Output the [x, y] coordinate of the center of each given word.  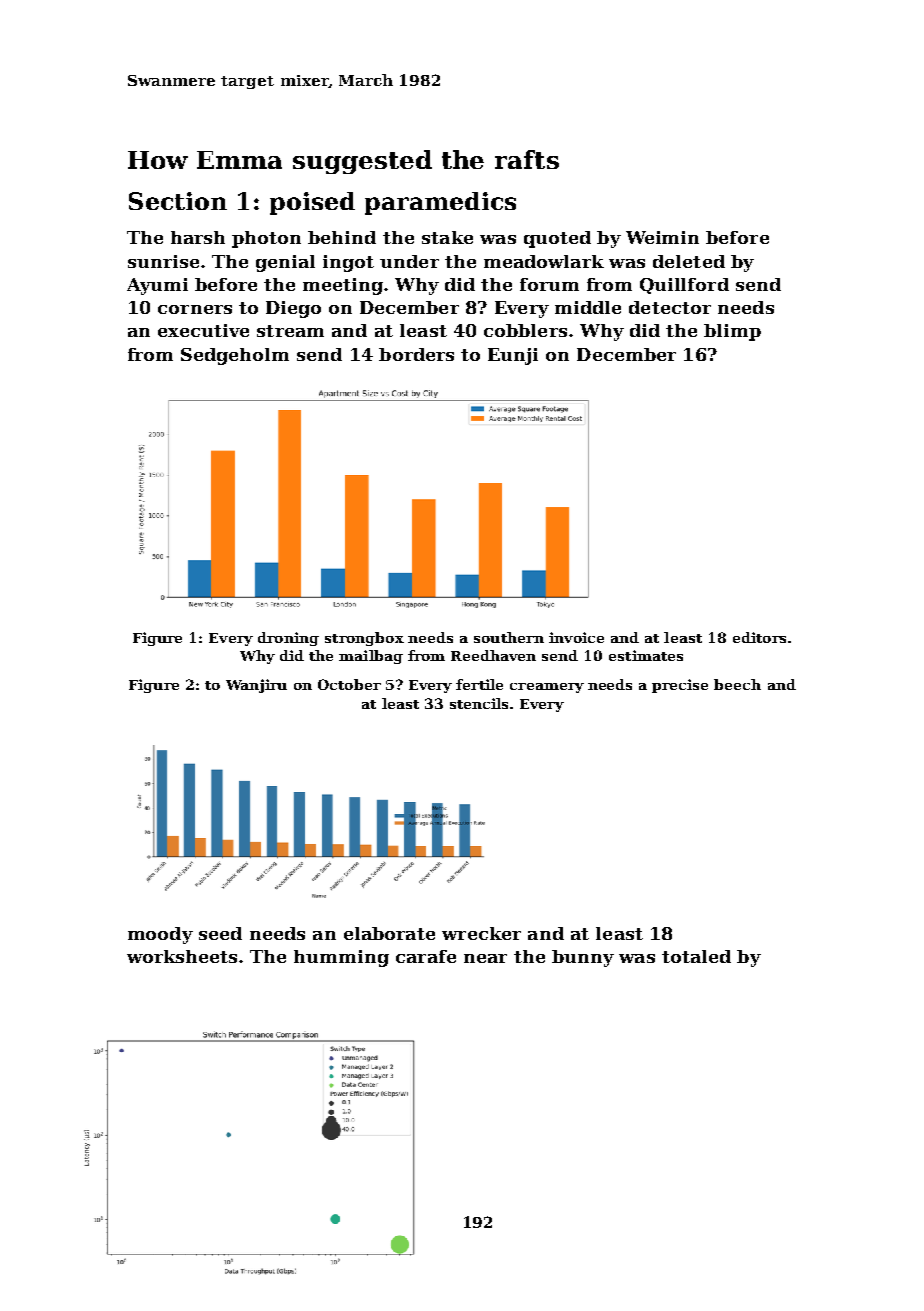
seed [220, 933]
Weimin [662, 237]
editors [759, 637]
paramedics [440, 203]
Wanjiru [256, 686]
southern [509, 637]
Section [178, 201]
